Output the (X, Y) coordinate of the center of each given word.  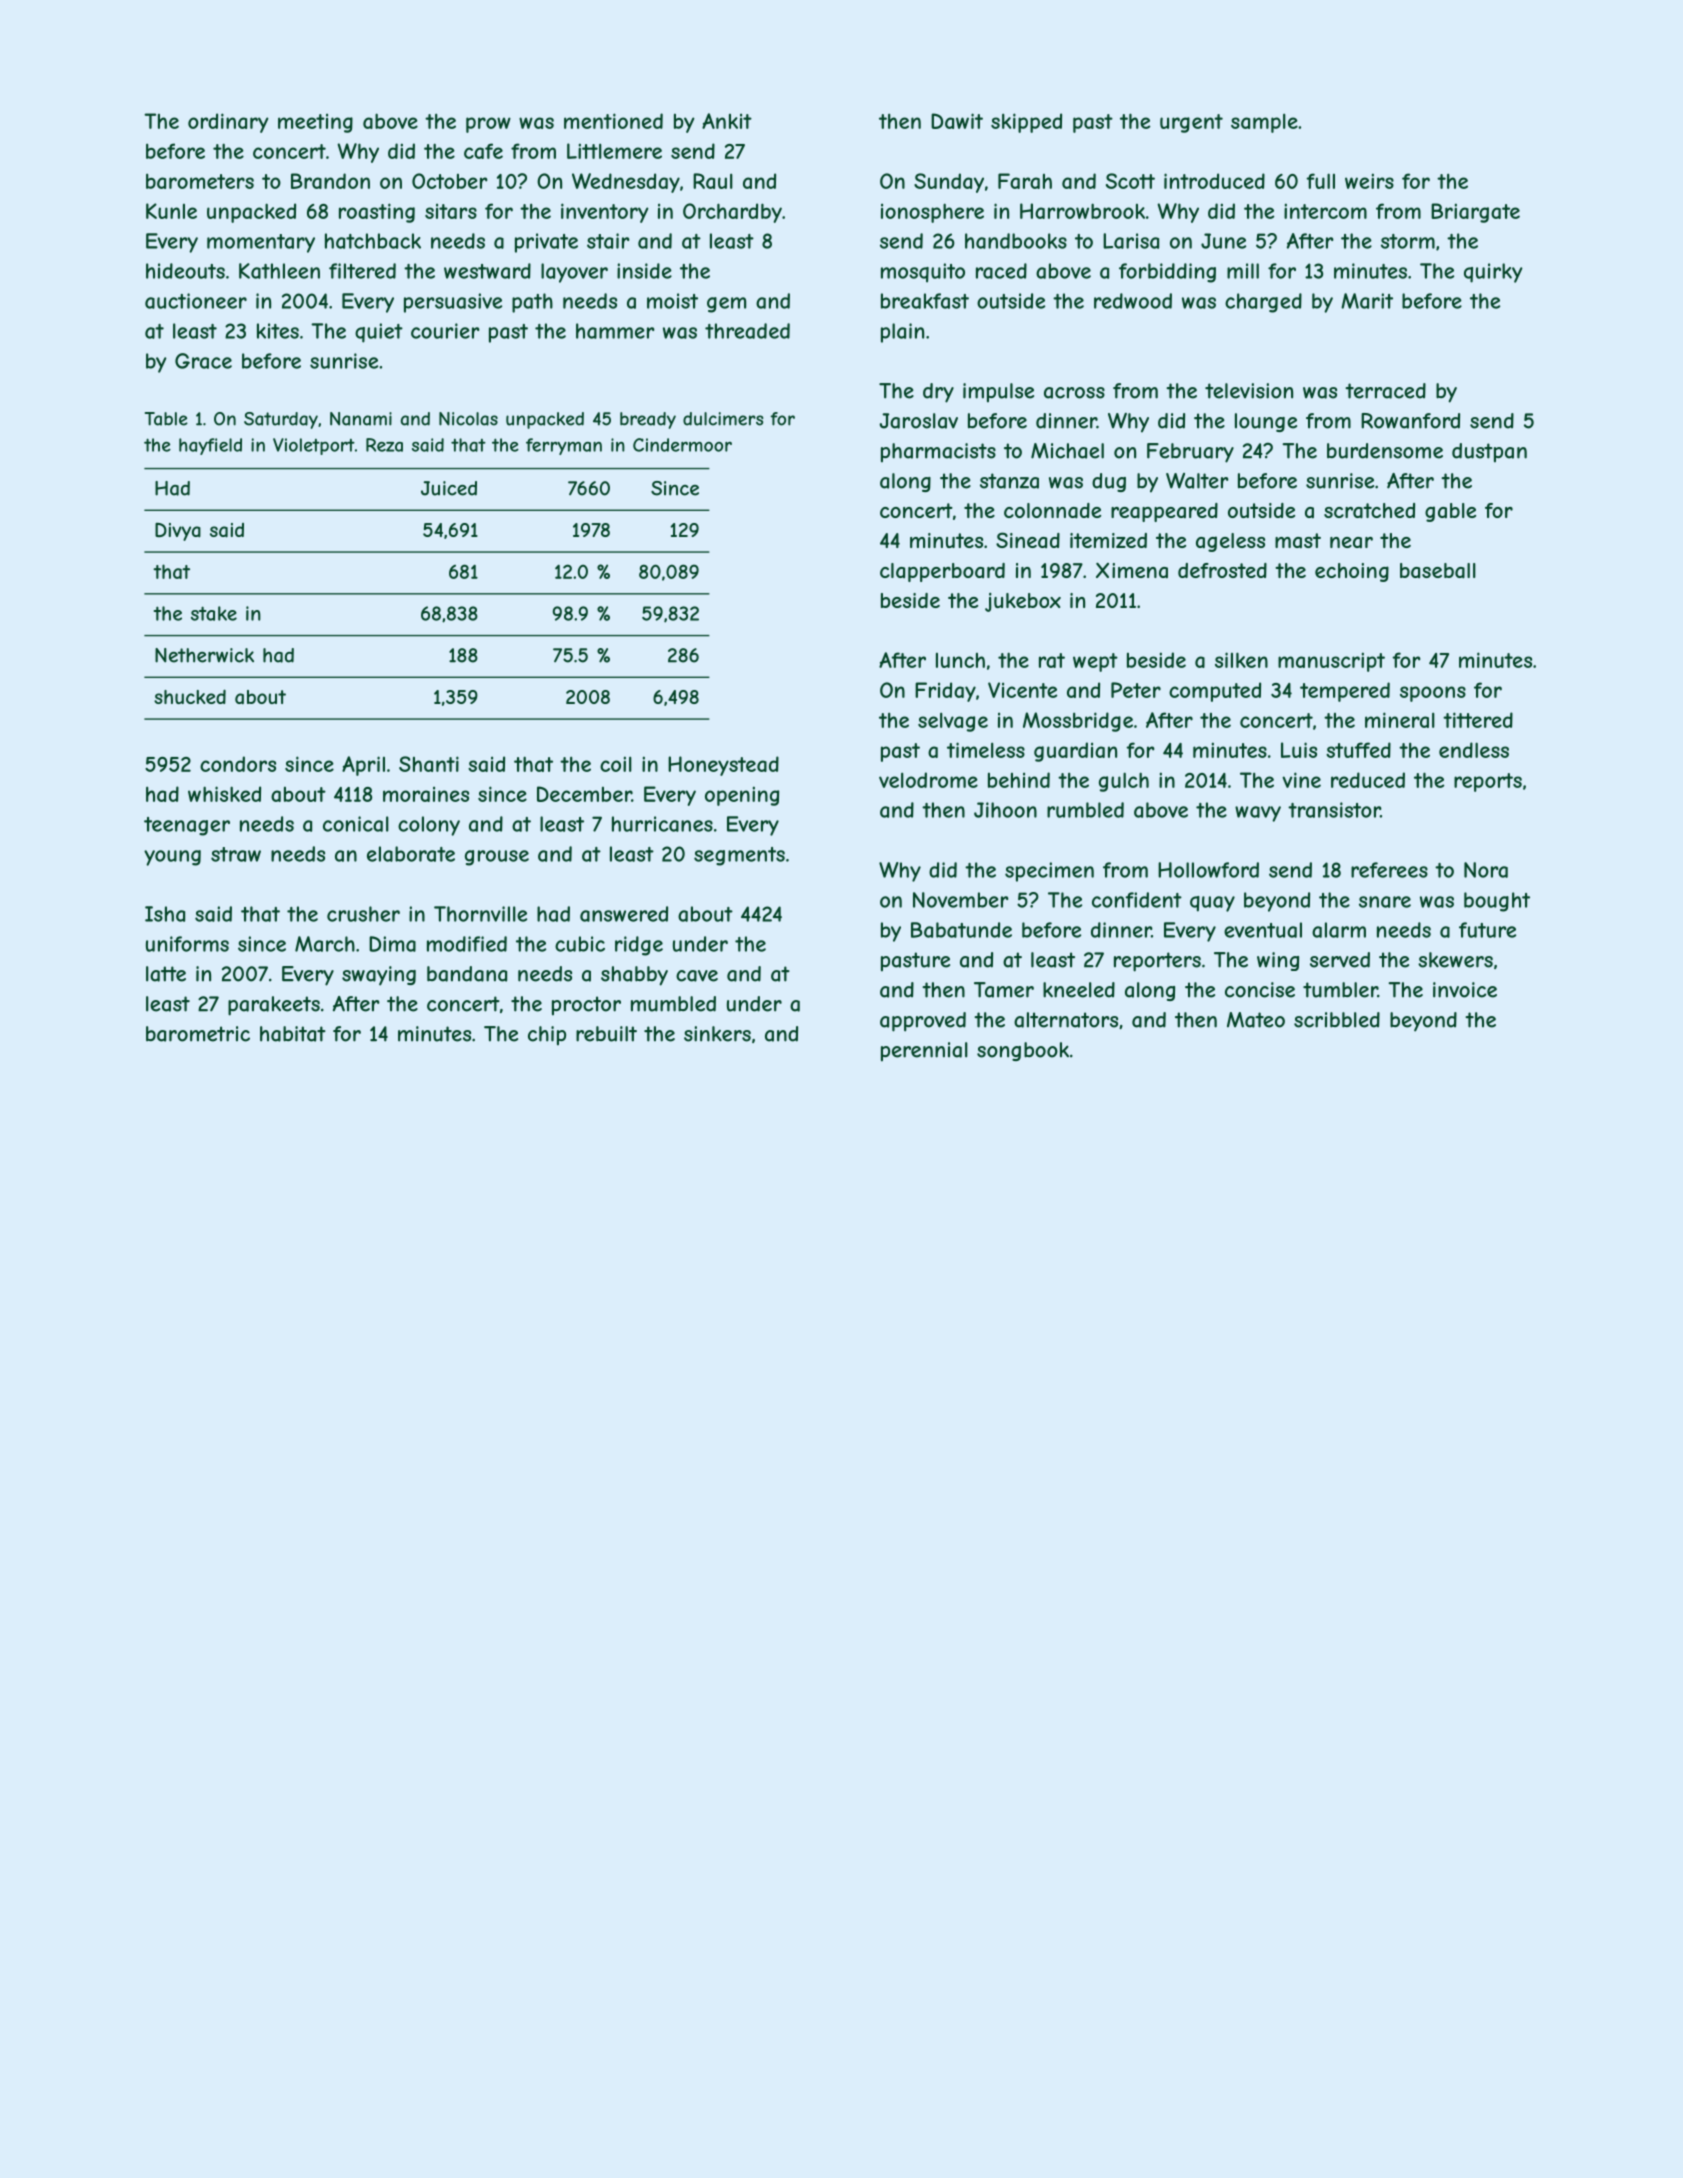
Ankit (727, 121)
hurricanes (662, 824)
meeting (315, 123)
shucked (190, 696)
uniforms (187, 944)
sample (1264, 123)
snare (1385, 902)
